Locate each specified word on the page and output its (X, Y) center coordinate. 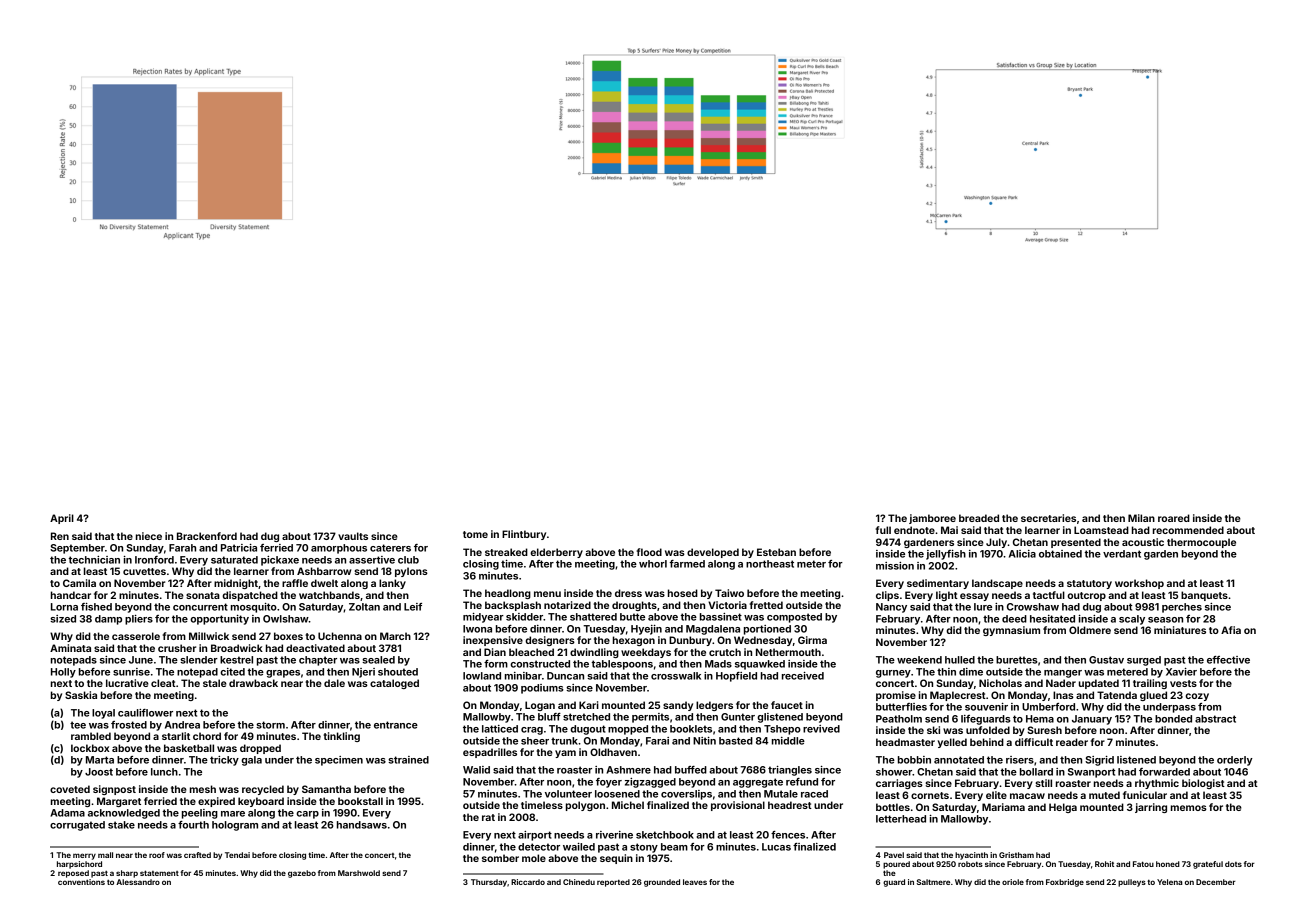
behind (987, 742)
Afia (1231, 630)
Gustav (1106, 660)
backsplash (513, 606)
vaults (353, 536)
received (803, 676)
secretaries (1048, 518)
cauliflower (145, 713)
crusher (177, 648)
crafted (197, 855)
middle (788, 741)
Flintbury (524, 535)
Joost (99, 772)
